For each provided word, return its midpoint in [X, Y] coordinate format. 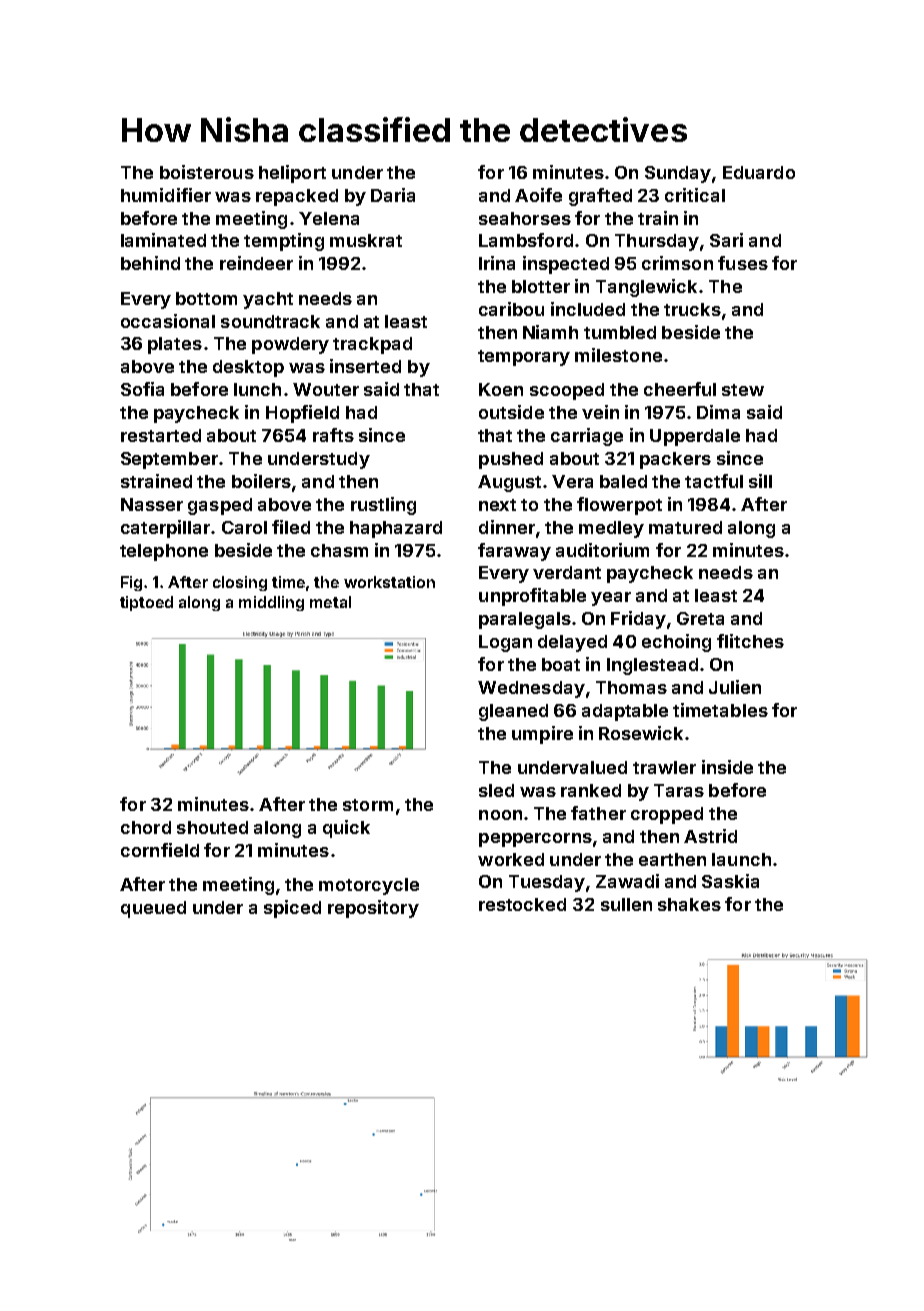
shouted [212, 827]
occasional [168, 321]
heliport [292, 174]
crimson [677, 263]
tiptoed [146, 603]
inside [727, 767]
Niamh [550, 332]
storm [368, 805]
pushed [511, 460]
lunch [257, 389]
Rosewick [641, 733]
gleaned [513, 712]
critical [695, 195]
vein [600, 412]
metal [330, 602]
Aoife [538, 195]
